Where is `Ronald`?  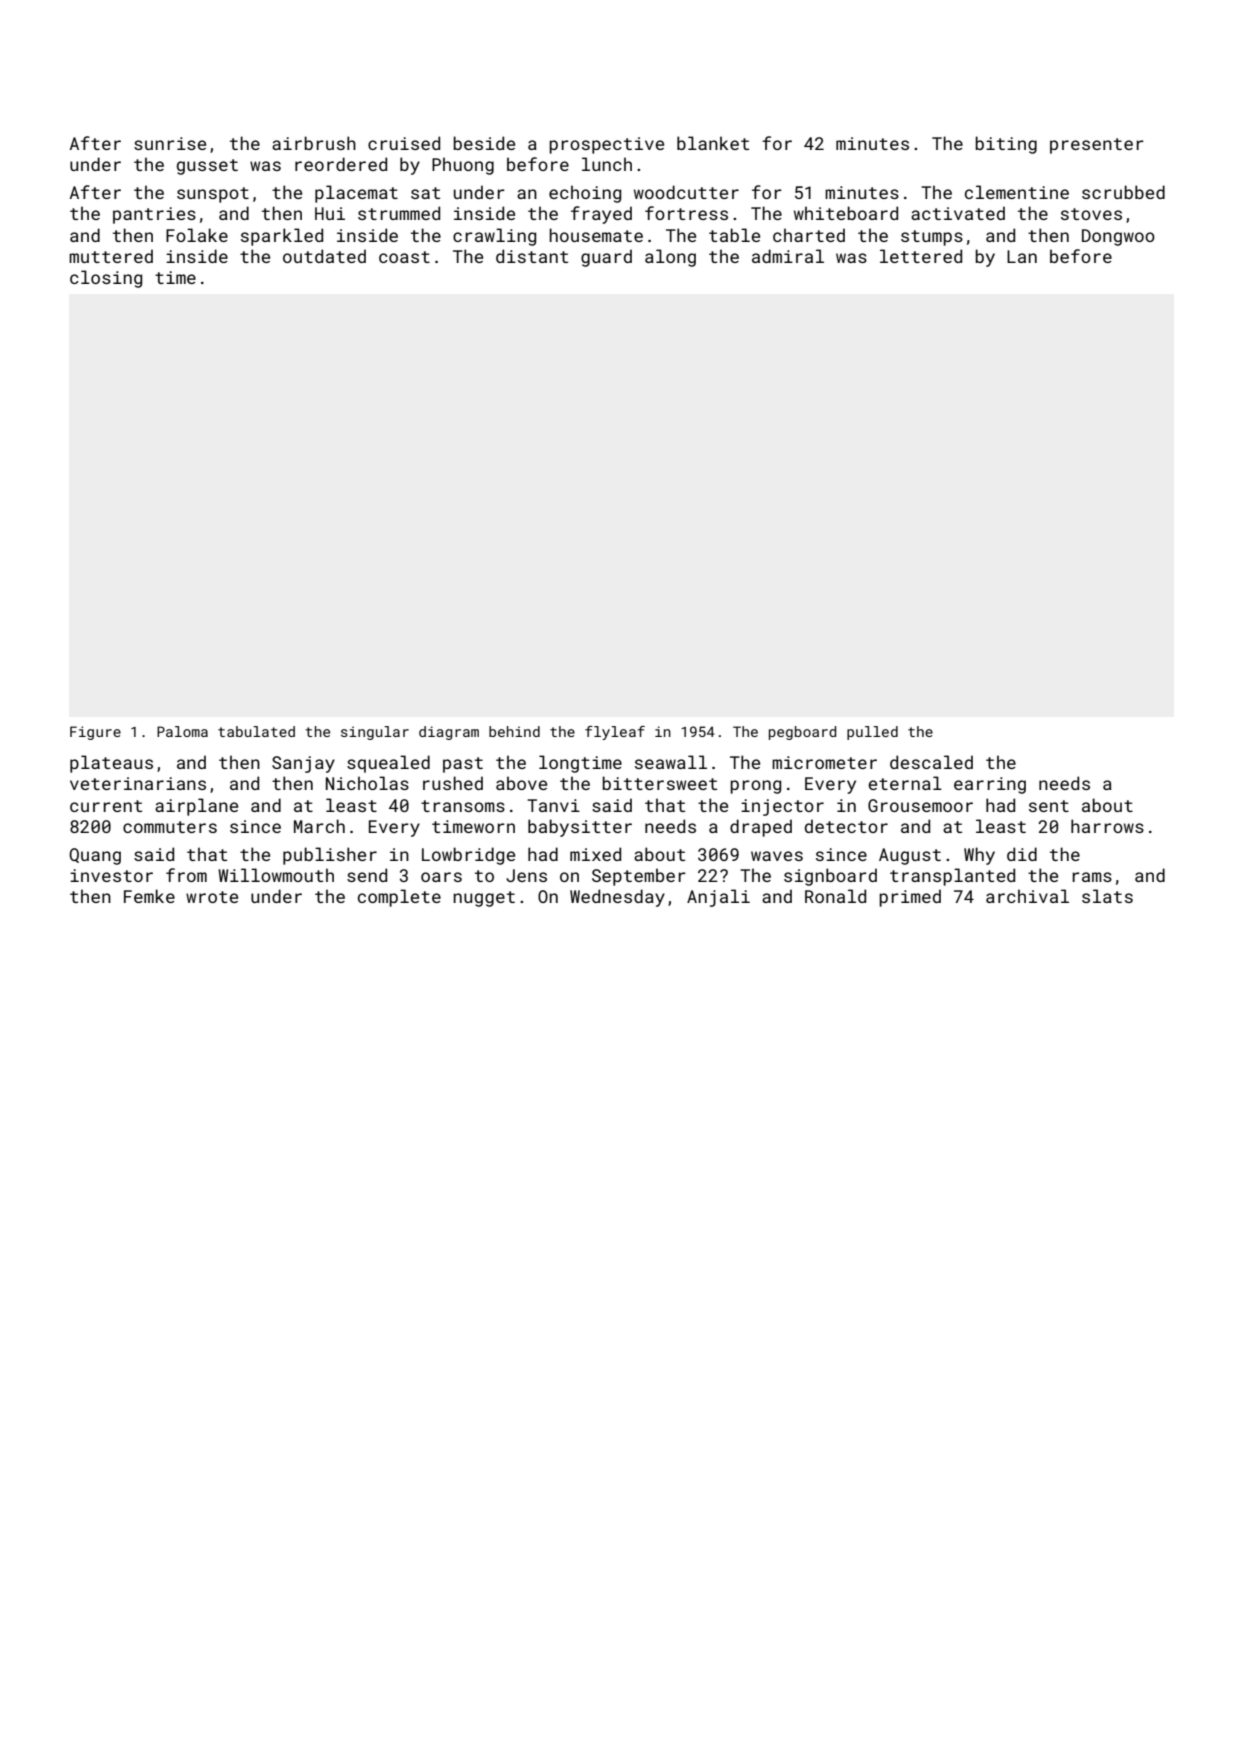 Ronald is located at coordinates (835, 896).
